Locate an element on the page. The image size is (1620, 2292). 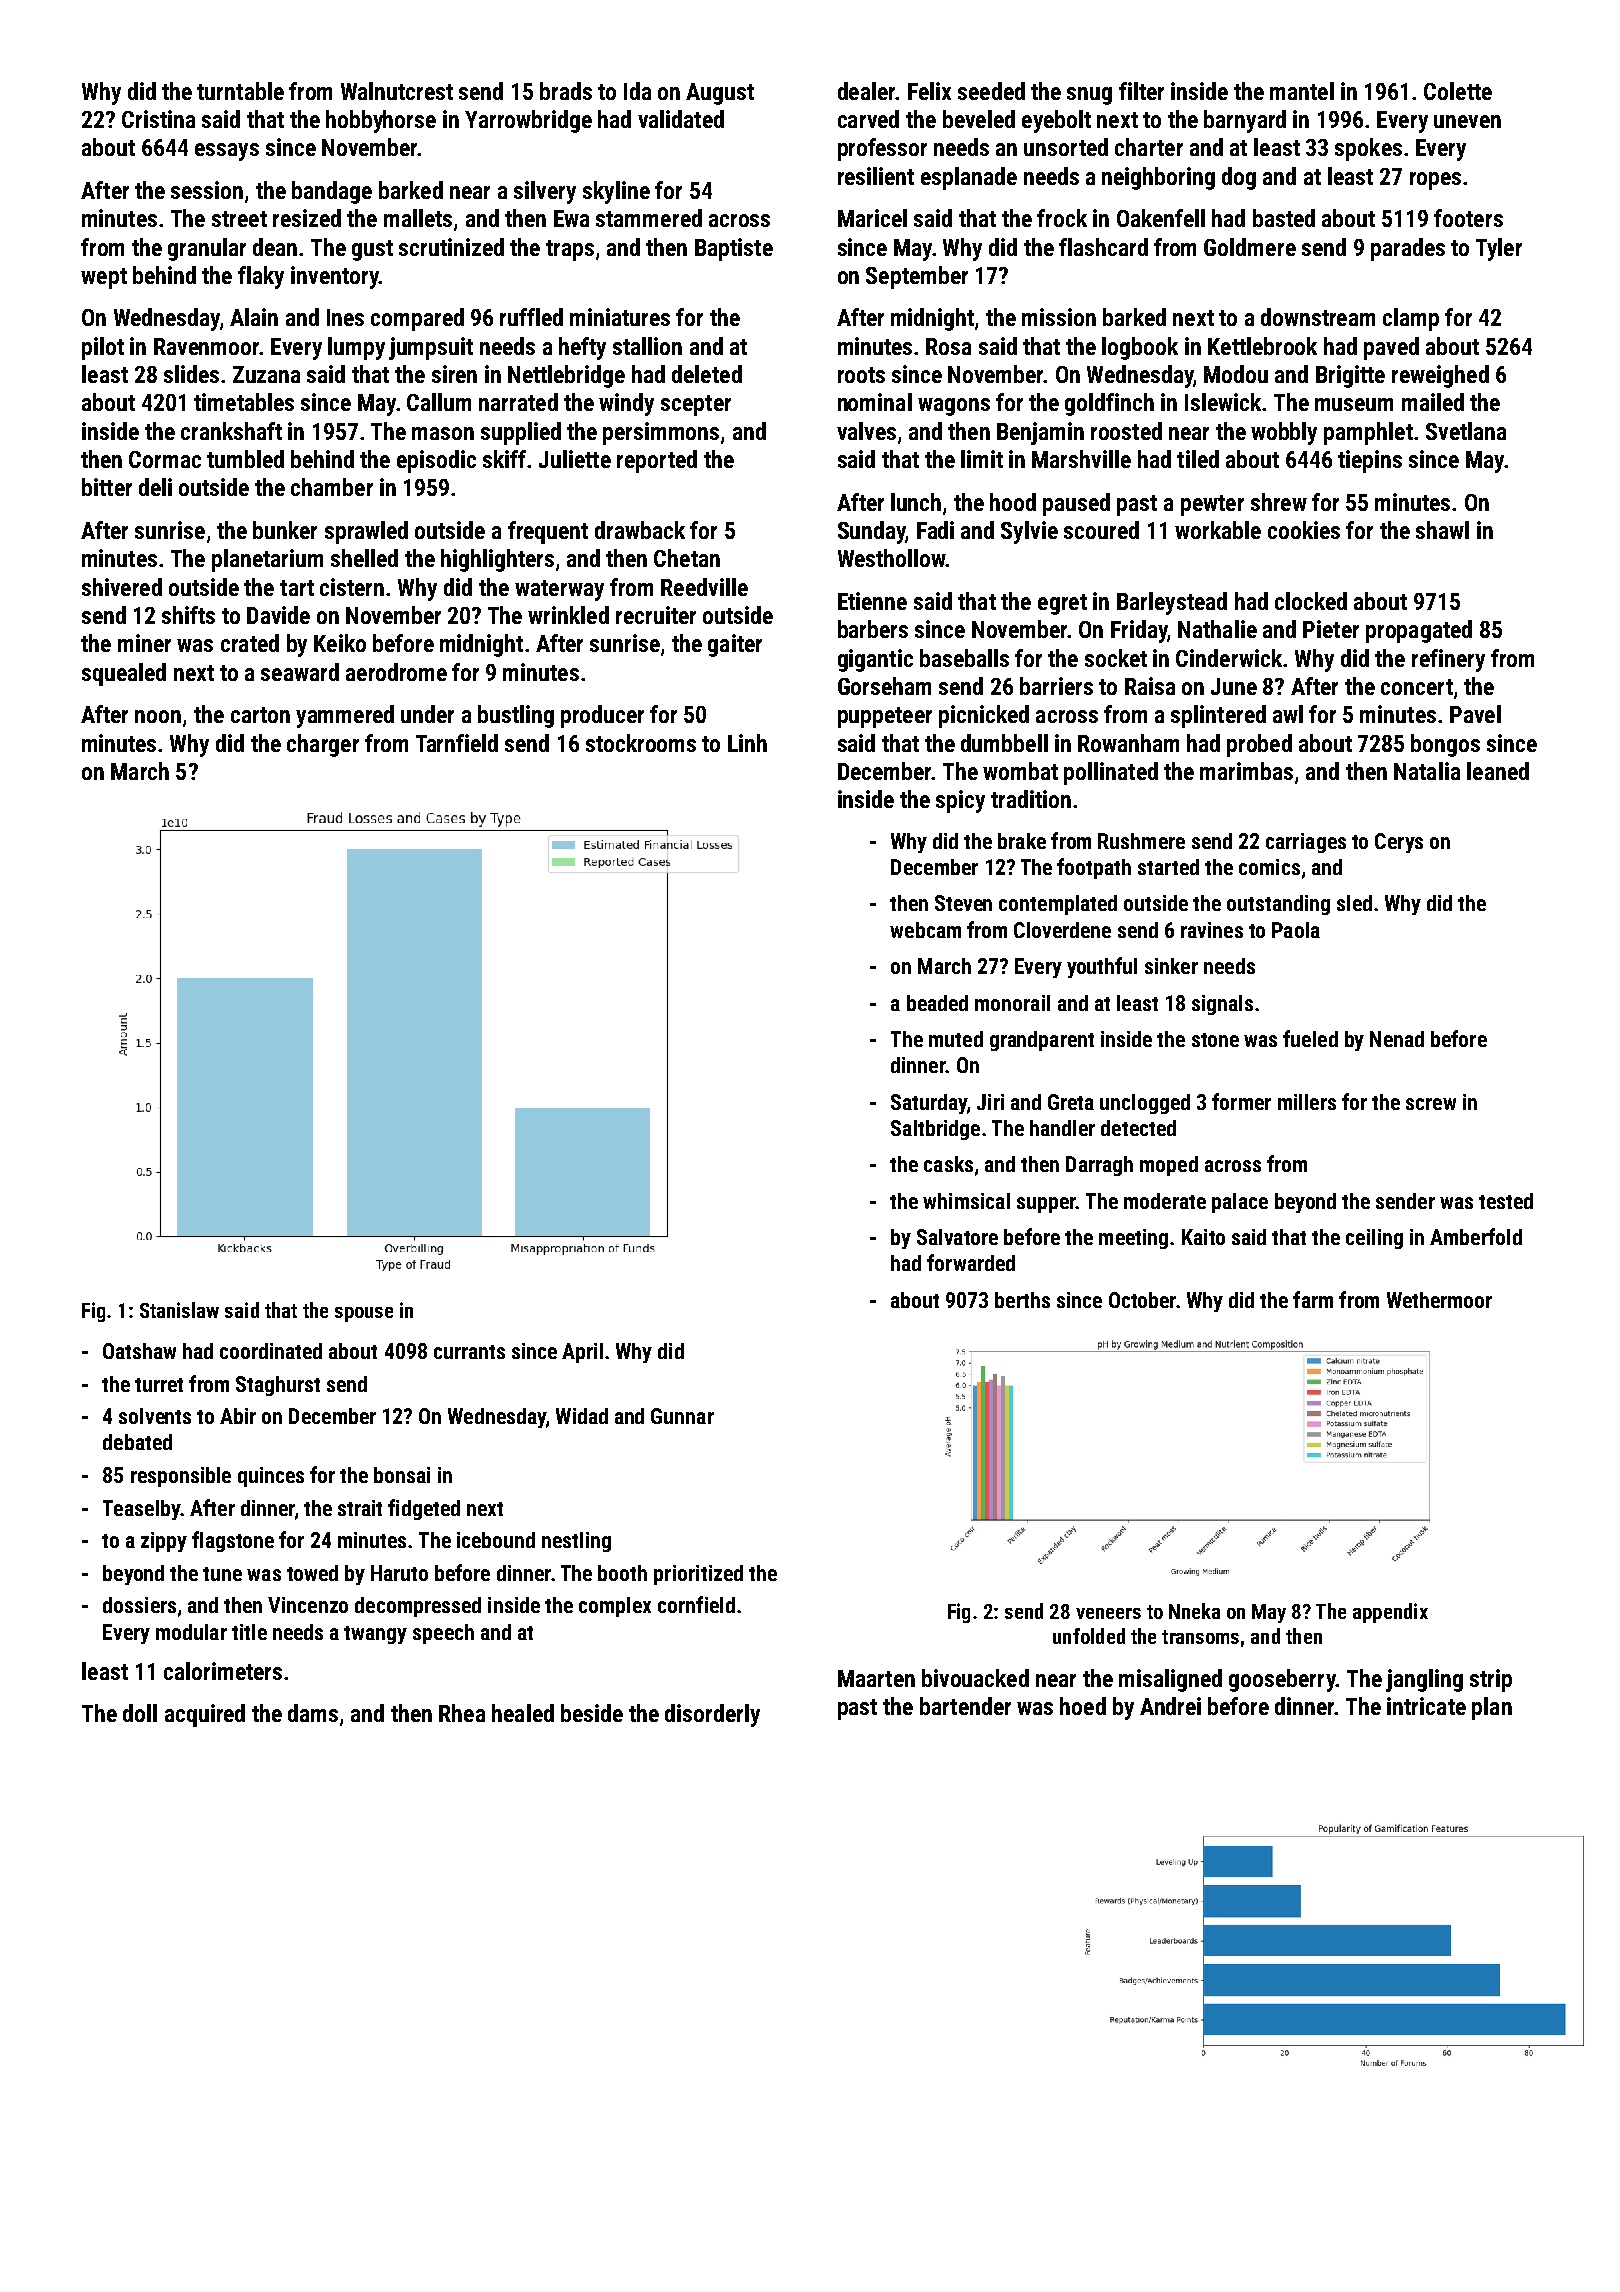
bitter is located at coordinates (107, 487).
